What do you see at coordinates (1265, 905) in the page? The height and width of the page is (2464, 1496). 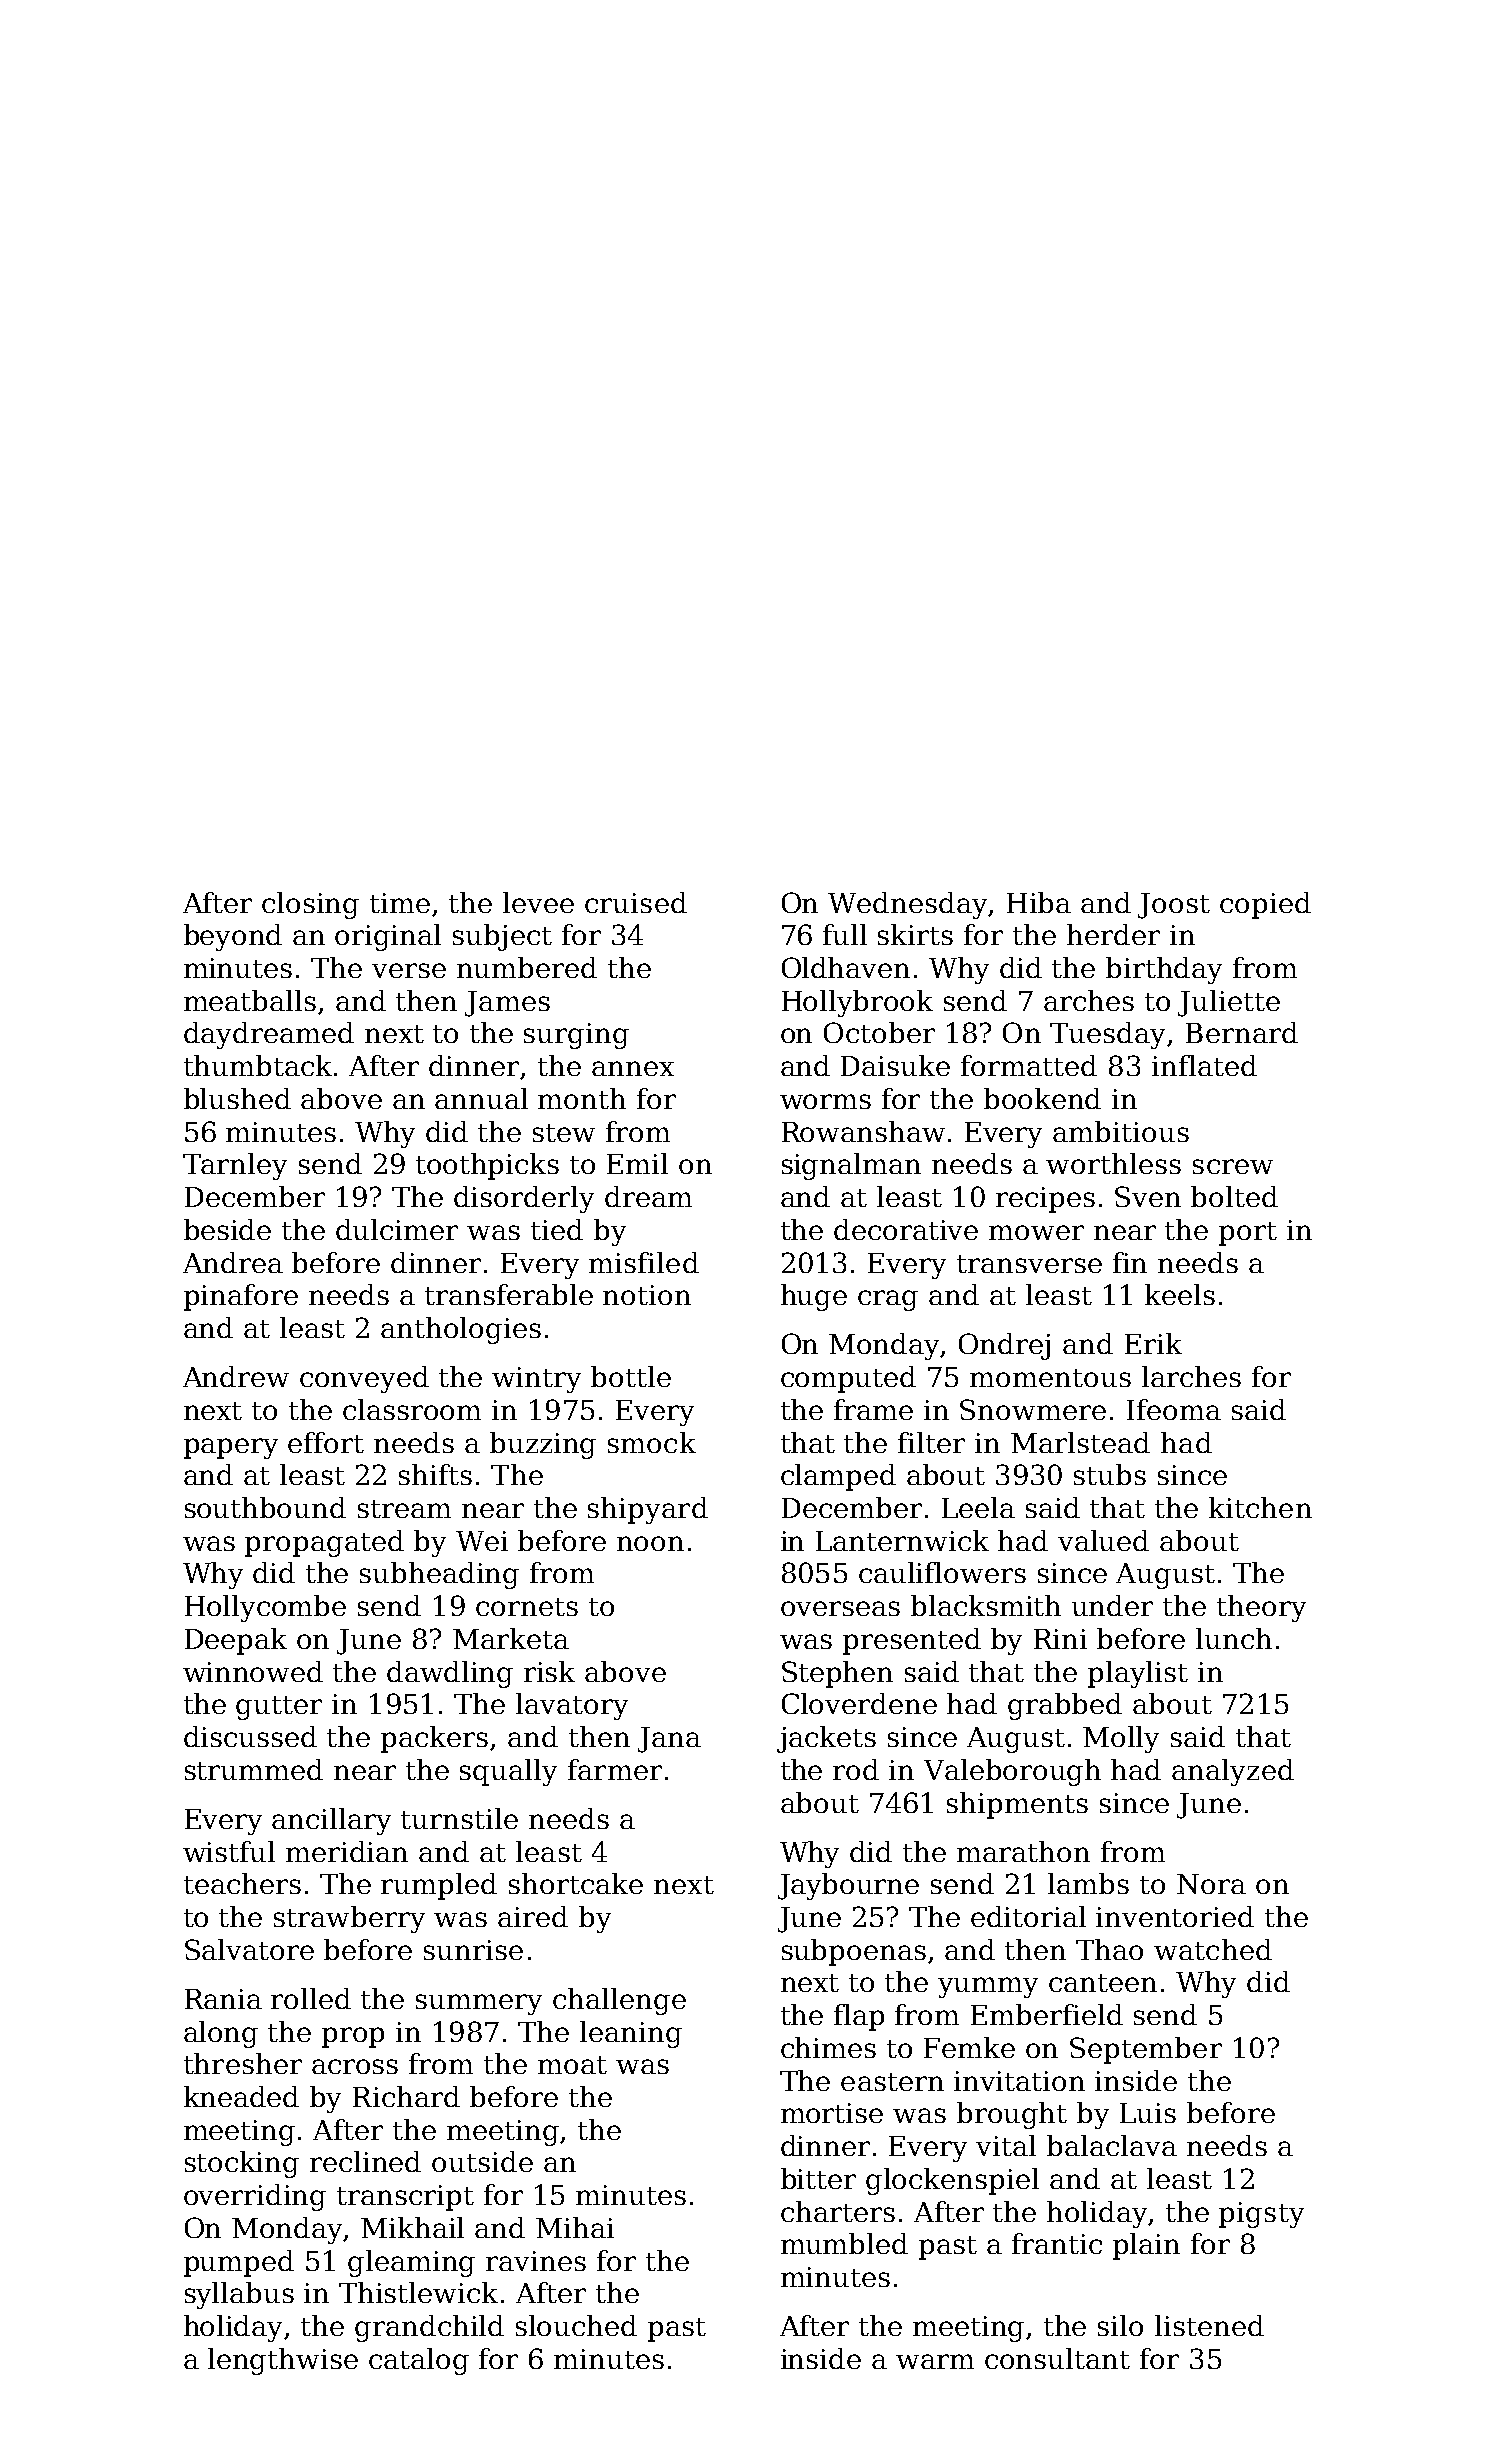 I see `copied` at bounding box center [1265, 905].
